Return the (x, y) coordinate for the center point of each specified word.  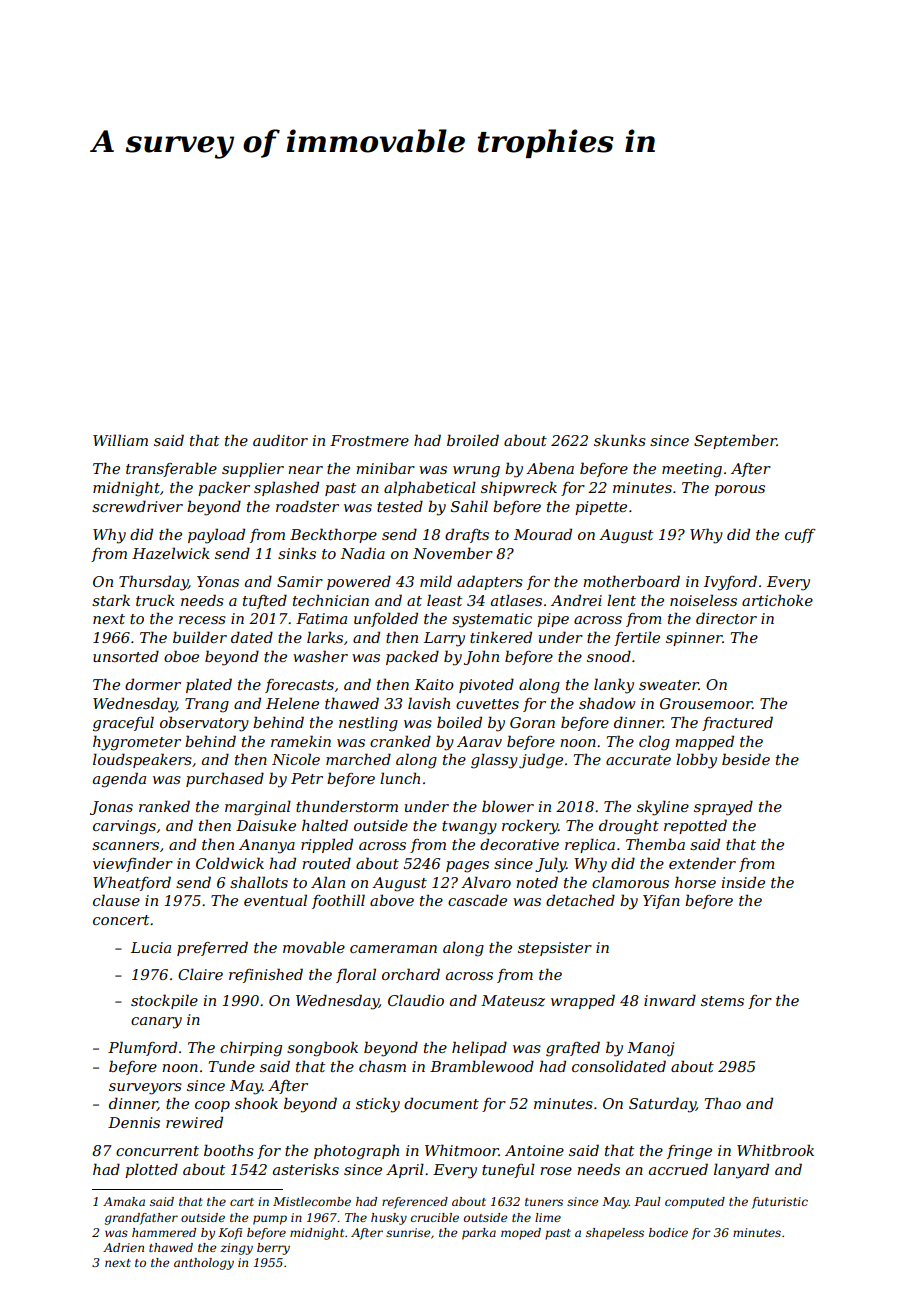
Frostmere (369, 440)
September (735, 441)
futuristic (780, 1203)
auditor (280, 440)
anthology (204, 1264)
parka (479, 1234)
